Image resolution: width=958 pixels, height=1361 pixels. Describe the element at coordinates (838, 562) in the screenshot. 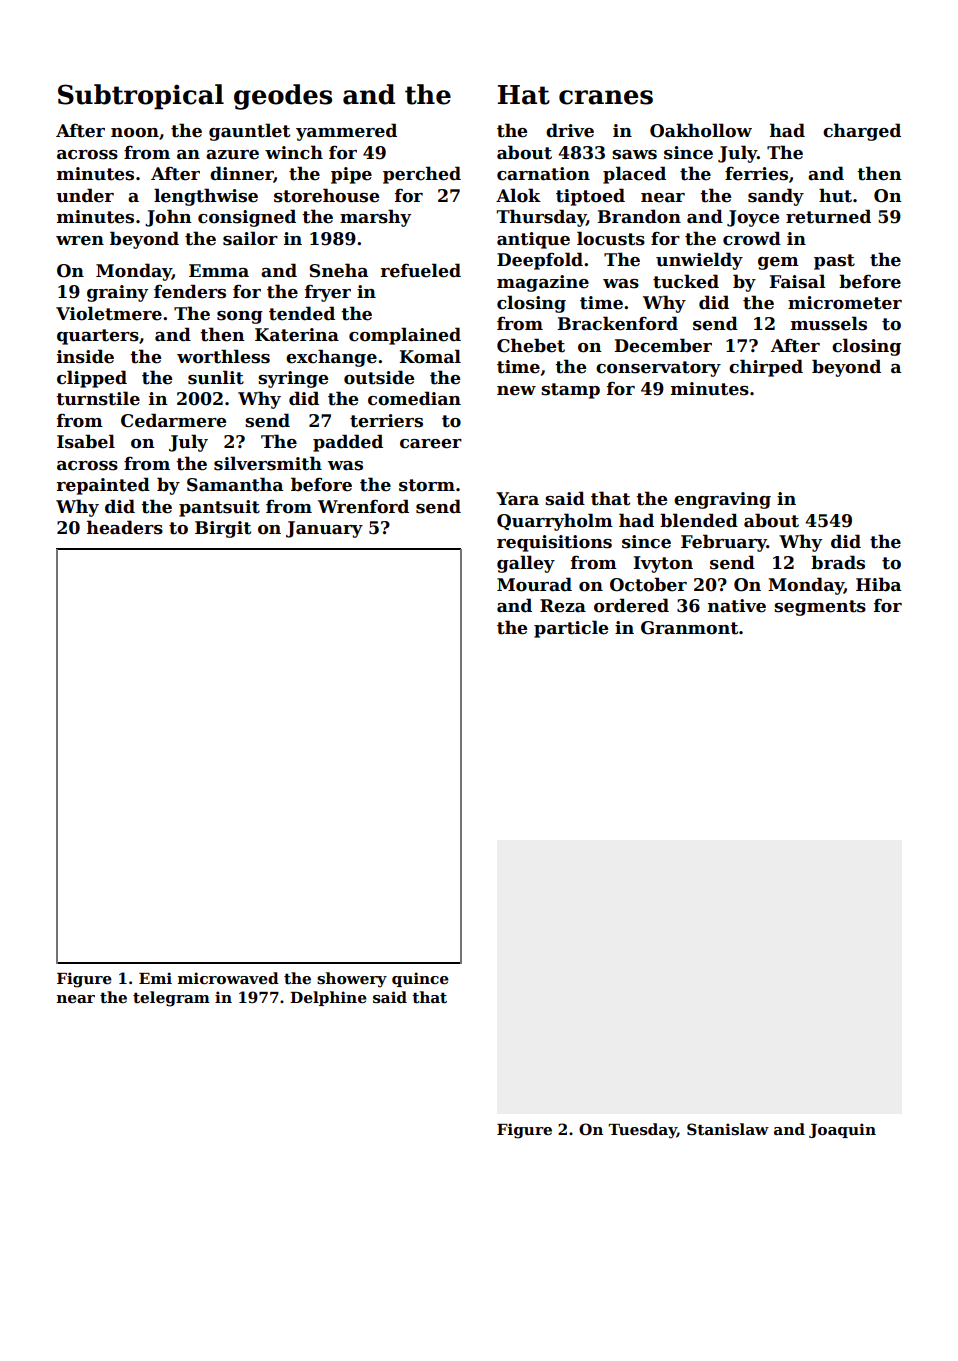

I see `brads` at that location.
